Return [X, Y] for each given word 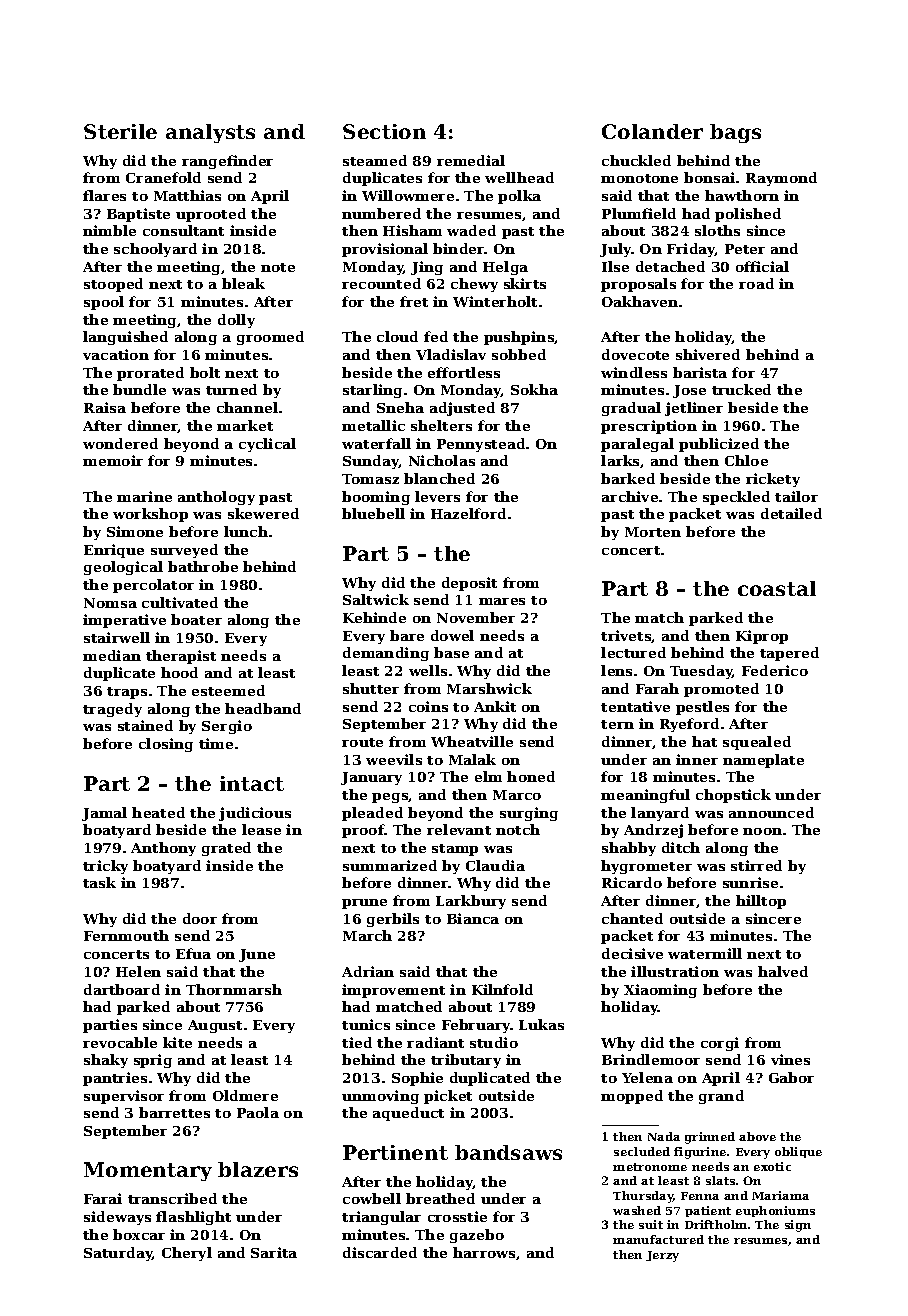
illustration [675, 971]
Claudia [495, 865]
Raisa [105, 407]
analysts [210, 133]
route [362, 742]
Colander [652, 131]
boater [196, 619]
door [200, 918]
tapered [789, 654]
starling [372, 391]
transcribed [172, 1198]
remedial [471, 160]
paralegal [637, 445]
